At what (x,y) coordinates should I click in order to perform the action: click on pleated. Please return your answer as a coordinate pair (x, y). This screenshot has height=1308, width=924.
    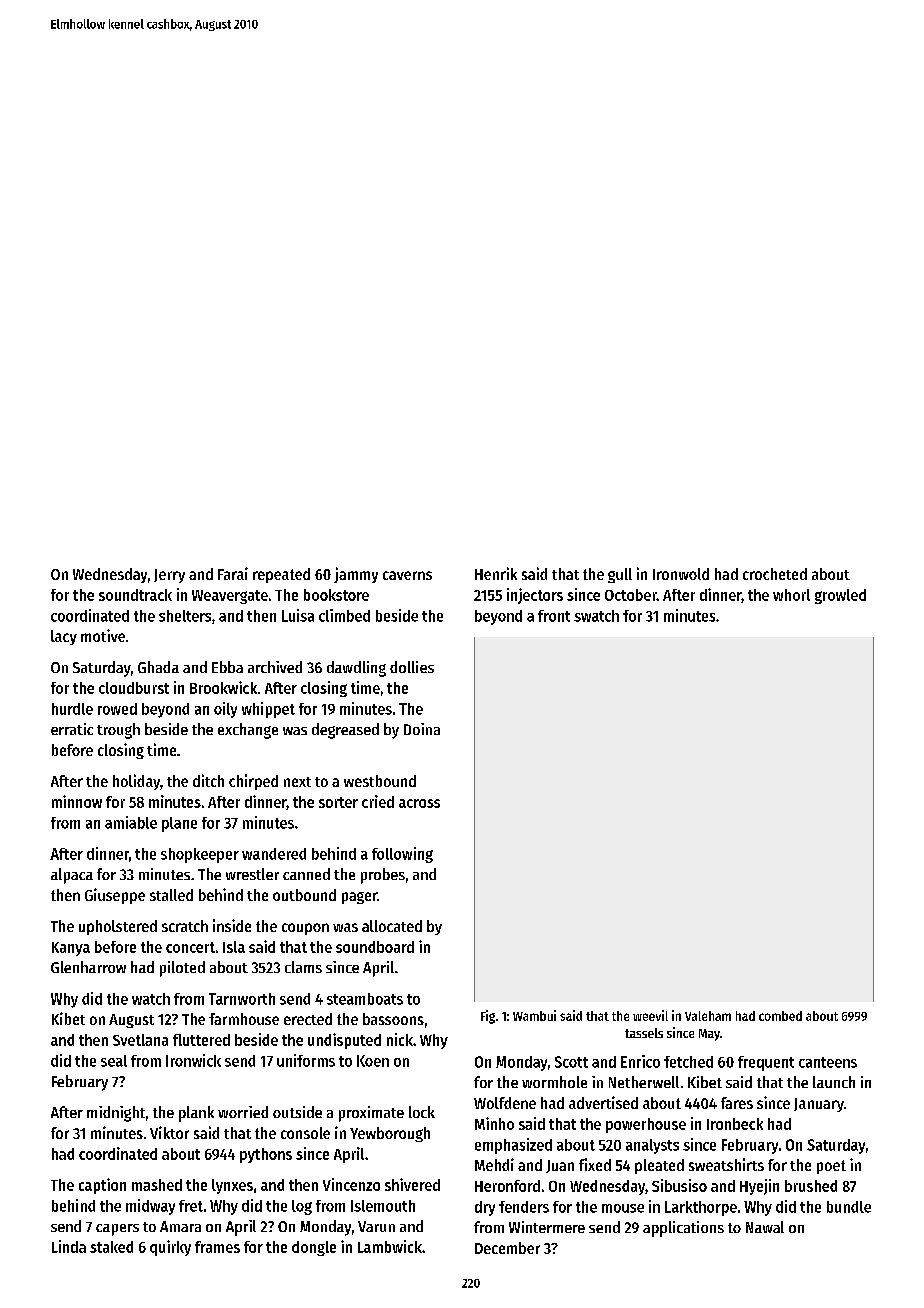
    Looking at the image, I should click on (659, 1166).
